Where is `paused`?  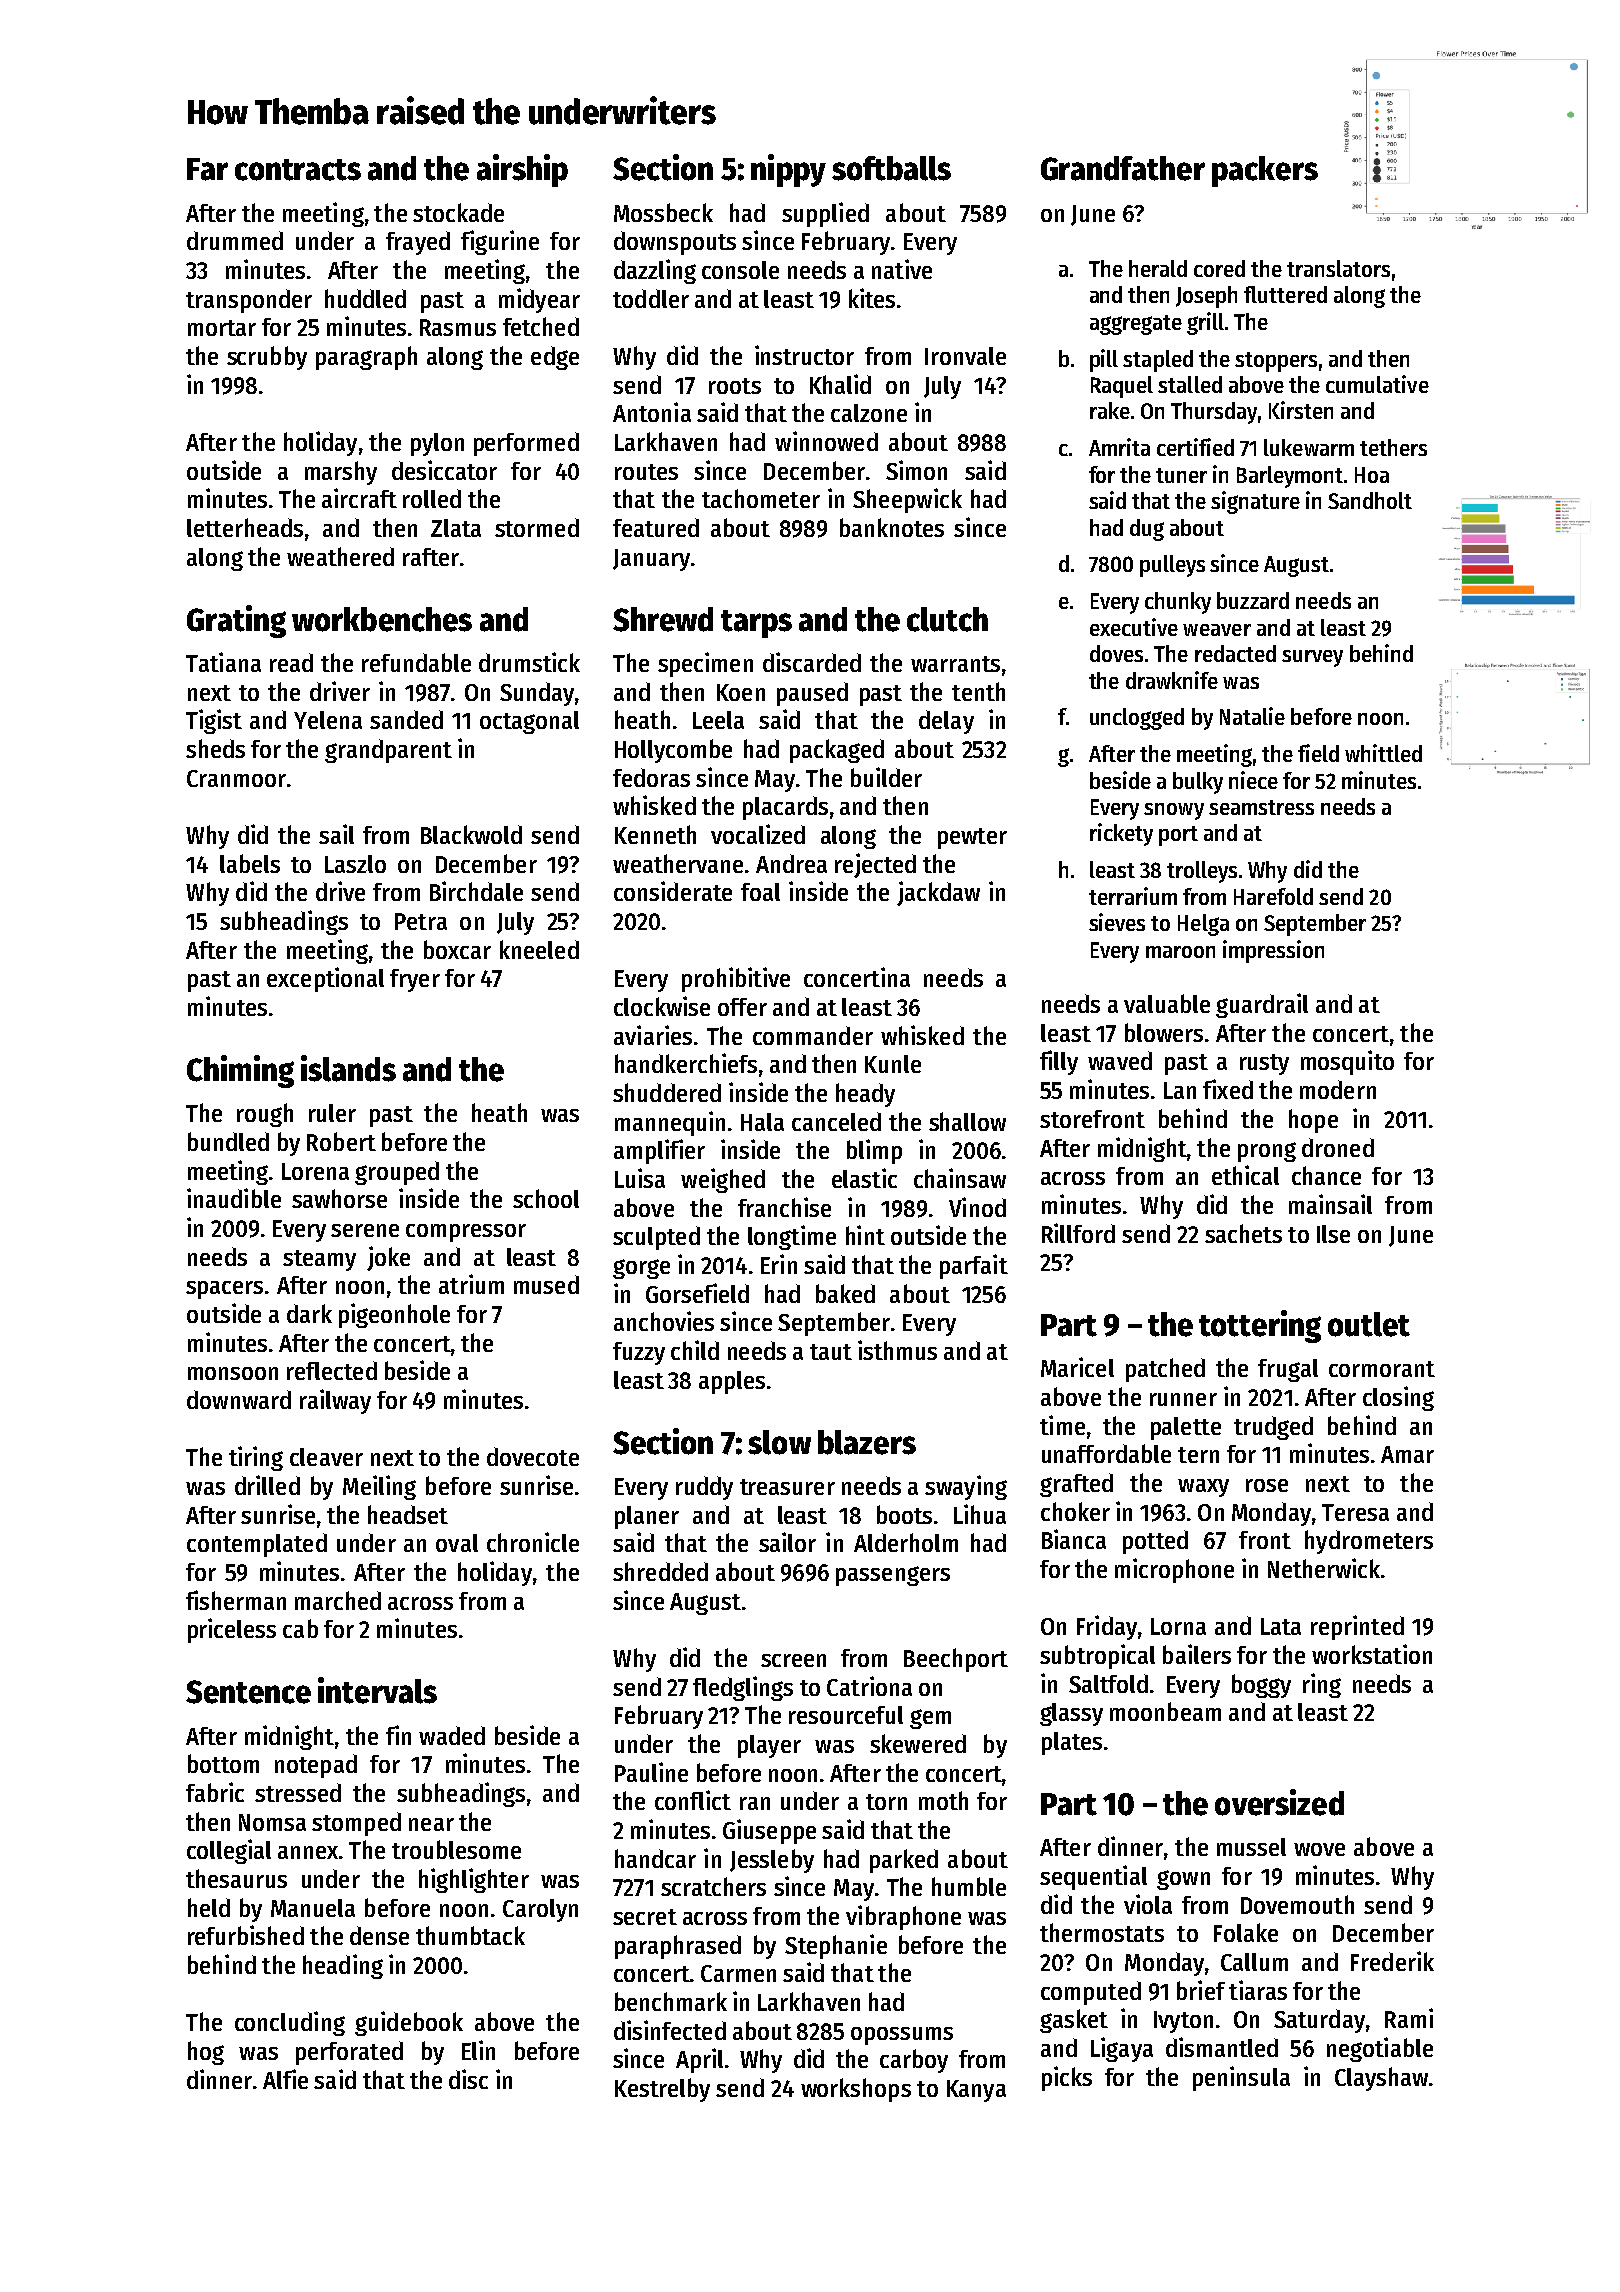
paused is located at coordinates (812, 694).
